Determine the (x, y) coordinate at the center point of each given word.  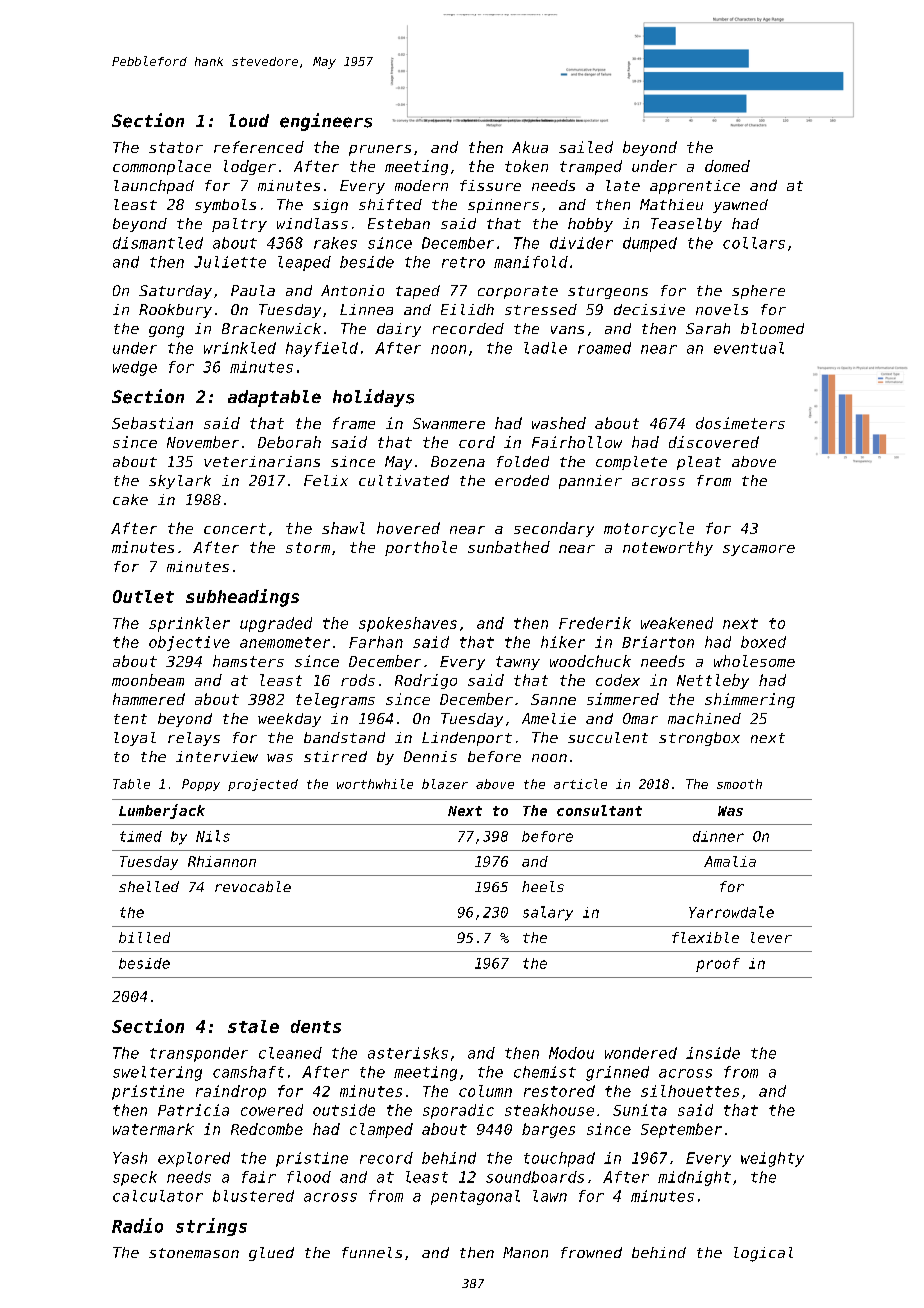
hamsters (248, 661)
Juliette (230, 262)
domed (727, 166)
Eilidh (467, 309)
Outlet (143, 596)
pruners (380, 150)
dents (316, 1026)
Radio (137, 1225)
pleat (699, 463)
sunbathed (509, 547)
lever (771, 937)
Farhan (376, 642)
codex (618, 680)
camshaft (248, 1072)
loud (249, 120)
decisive (649, 309)
